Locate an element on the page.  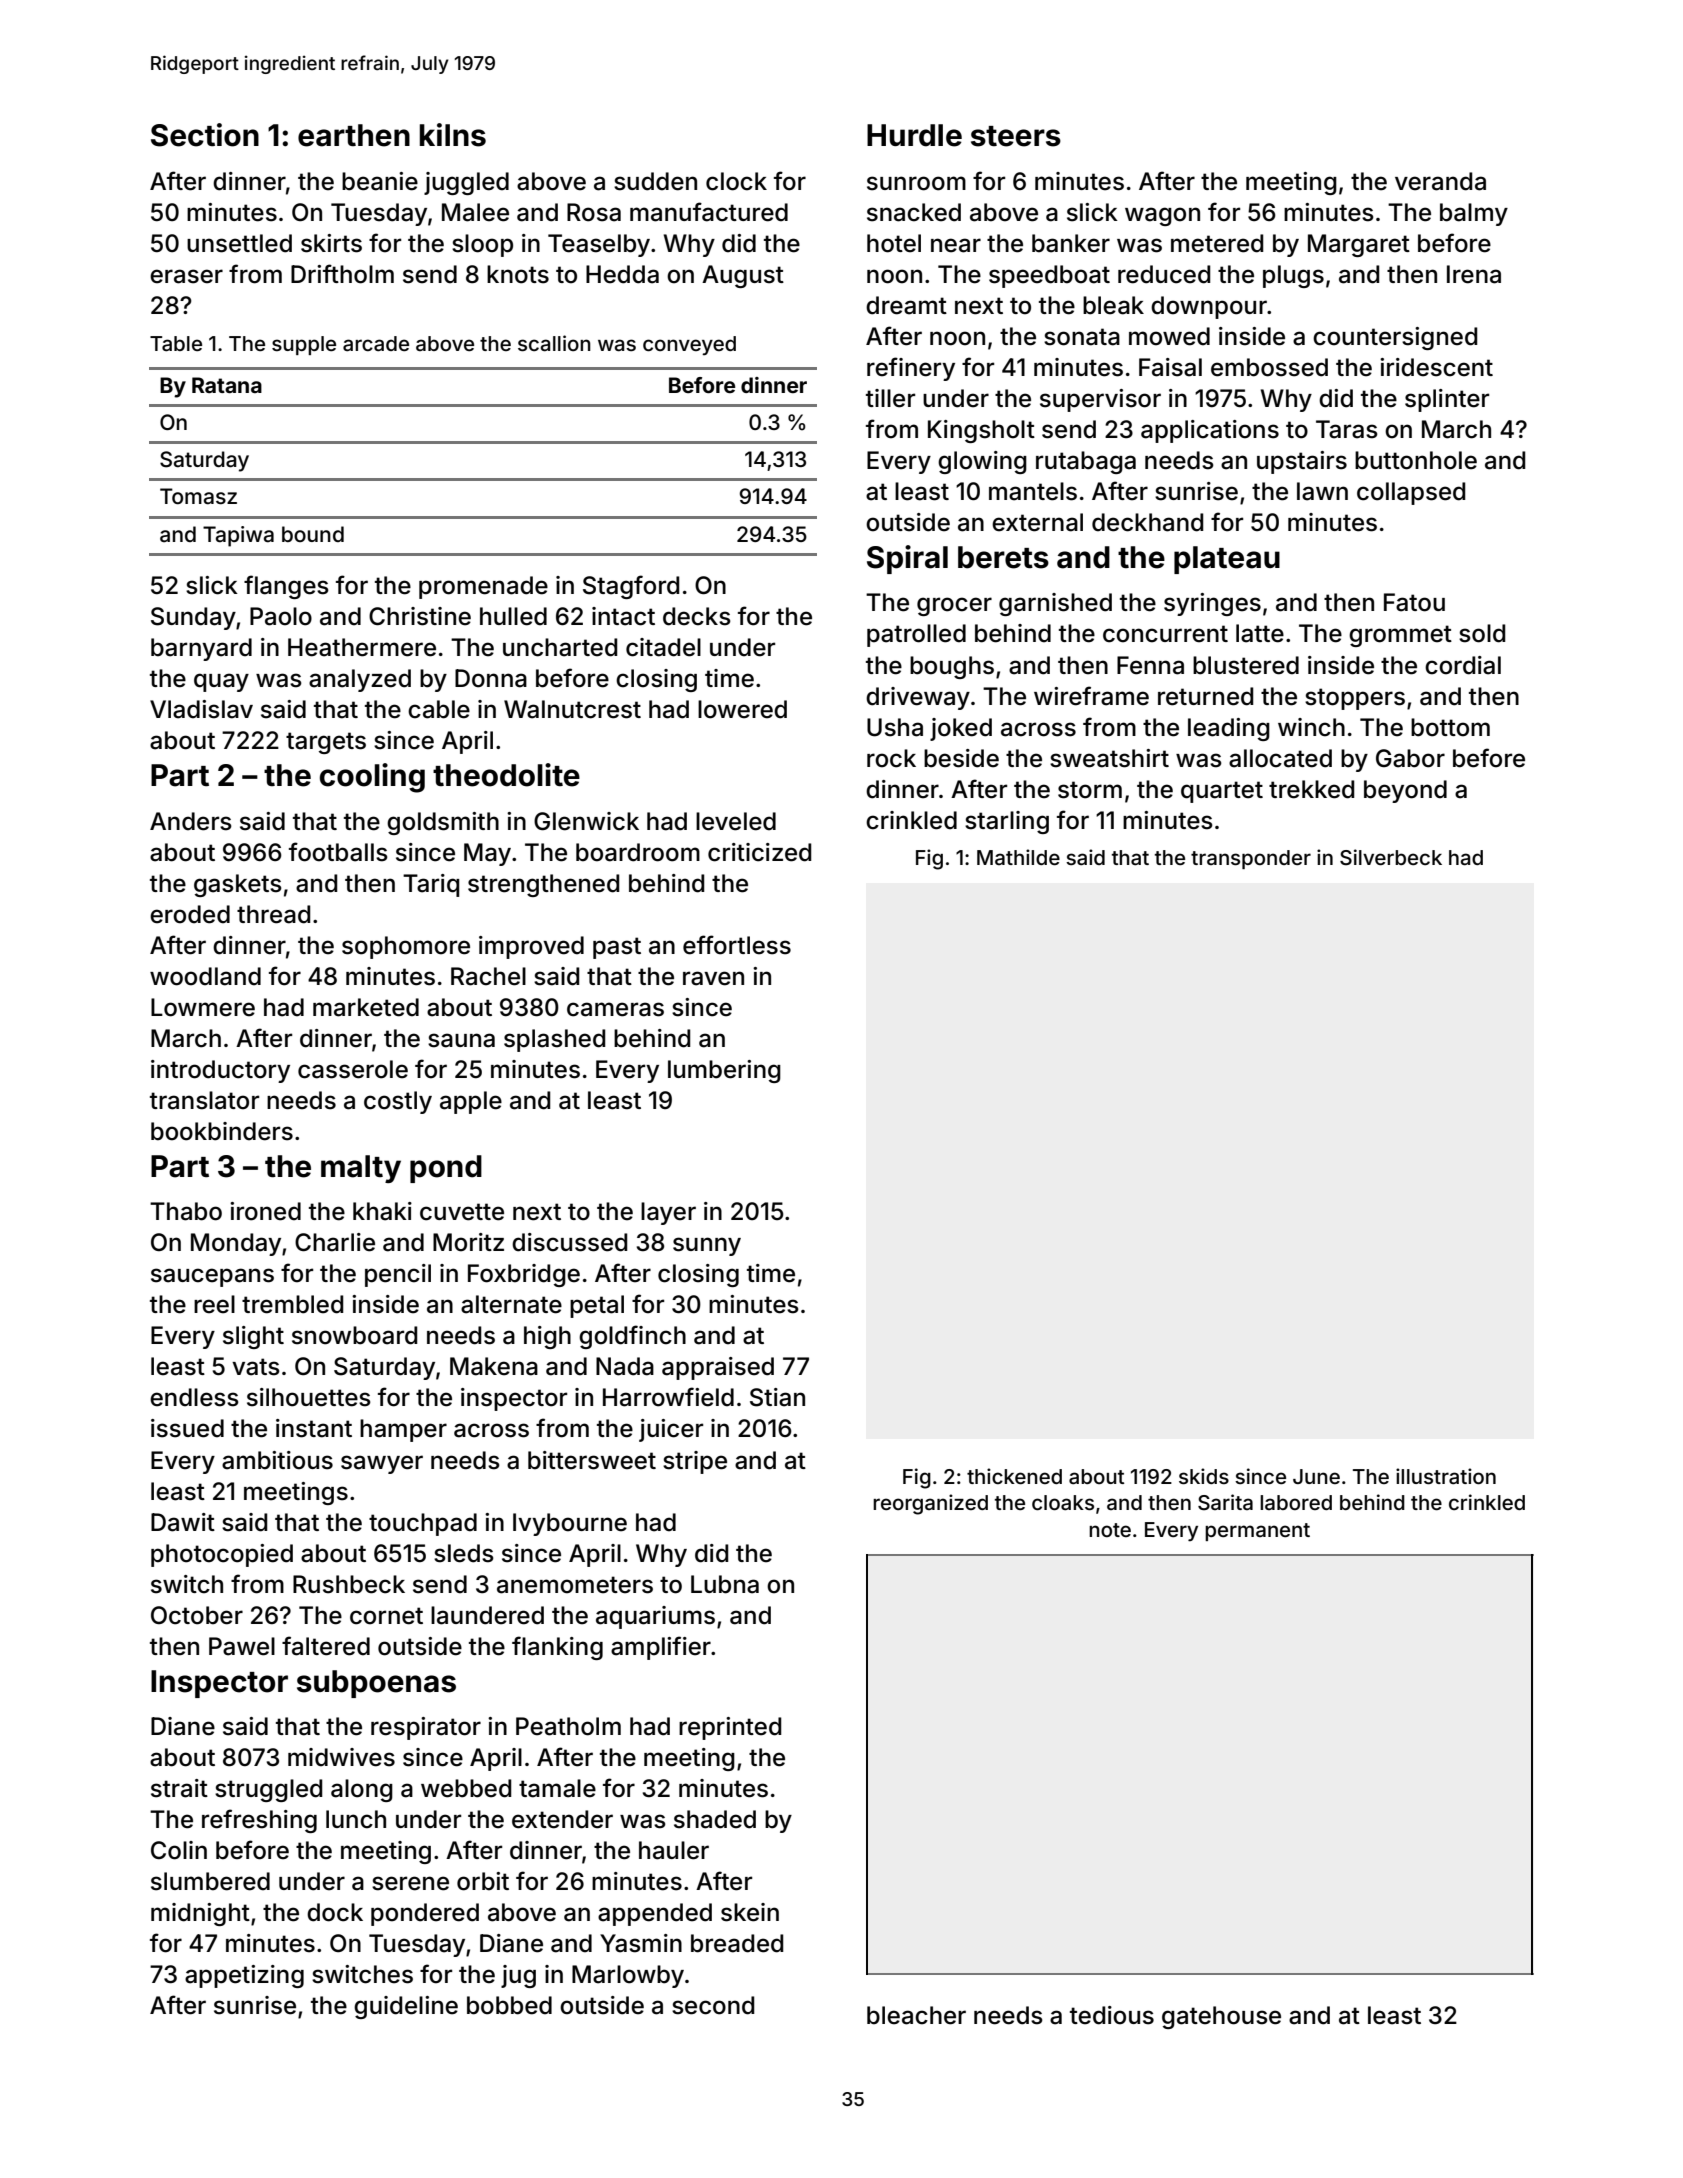
gatehouse is located at coordinates (1221, 2017).
